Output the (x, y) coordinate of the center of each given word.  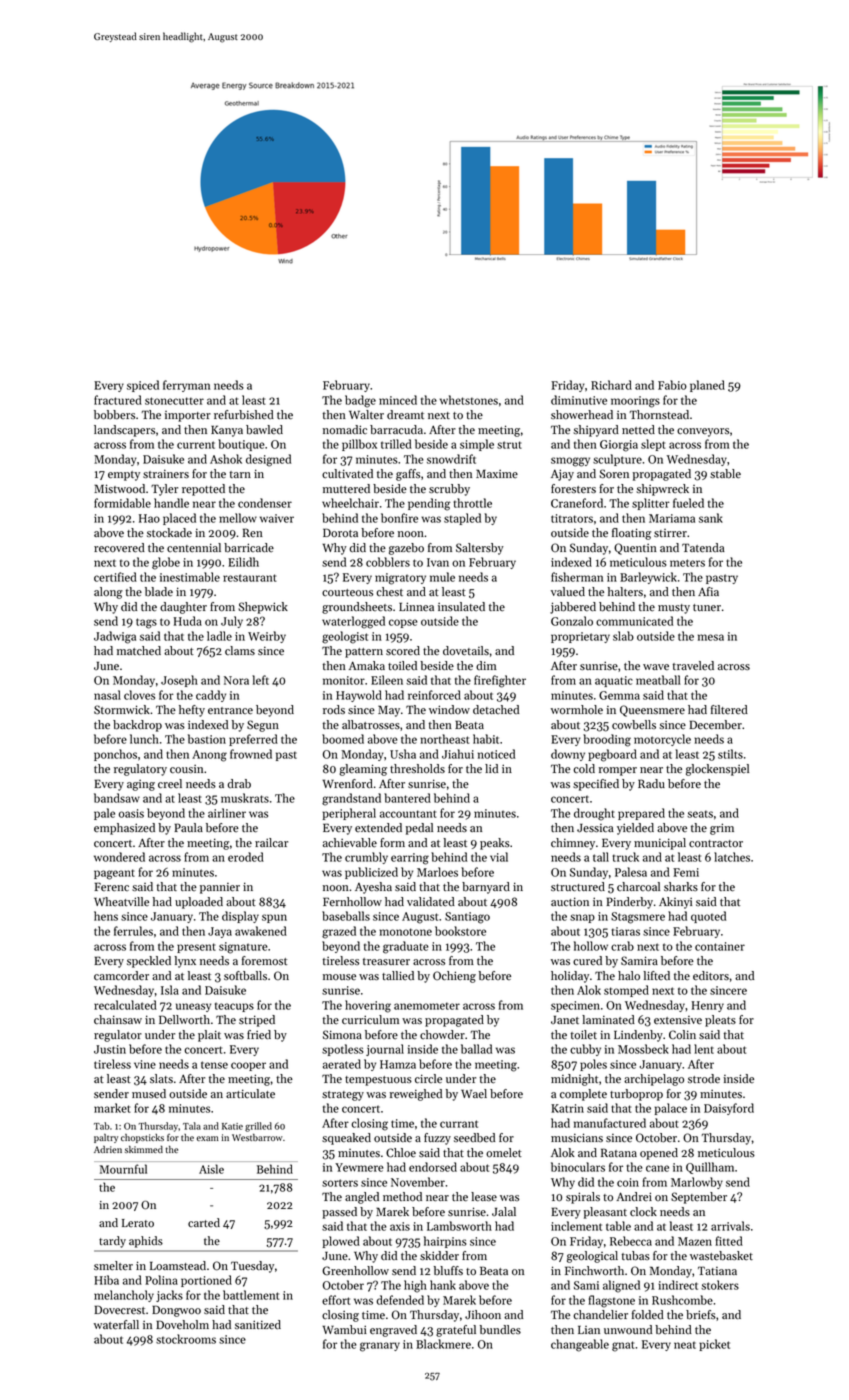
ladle (219, 636)
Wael (474, 1094)
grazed (339, 932)
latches (732, 857)
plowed (341, 1242)
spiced (143, 386)
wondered (119, 857)
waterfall (116, 1325)
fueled (688, 503)
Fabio (672, 385)
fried (259, 1035)
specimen (575, 1006)
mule (442, 577)
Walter (366, 415)
